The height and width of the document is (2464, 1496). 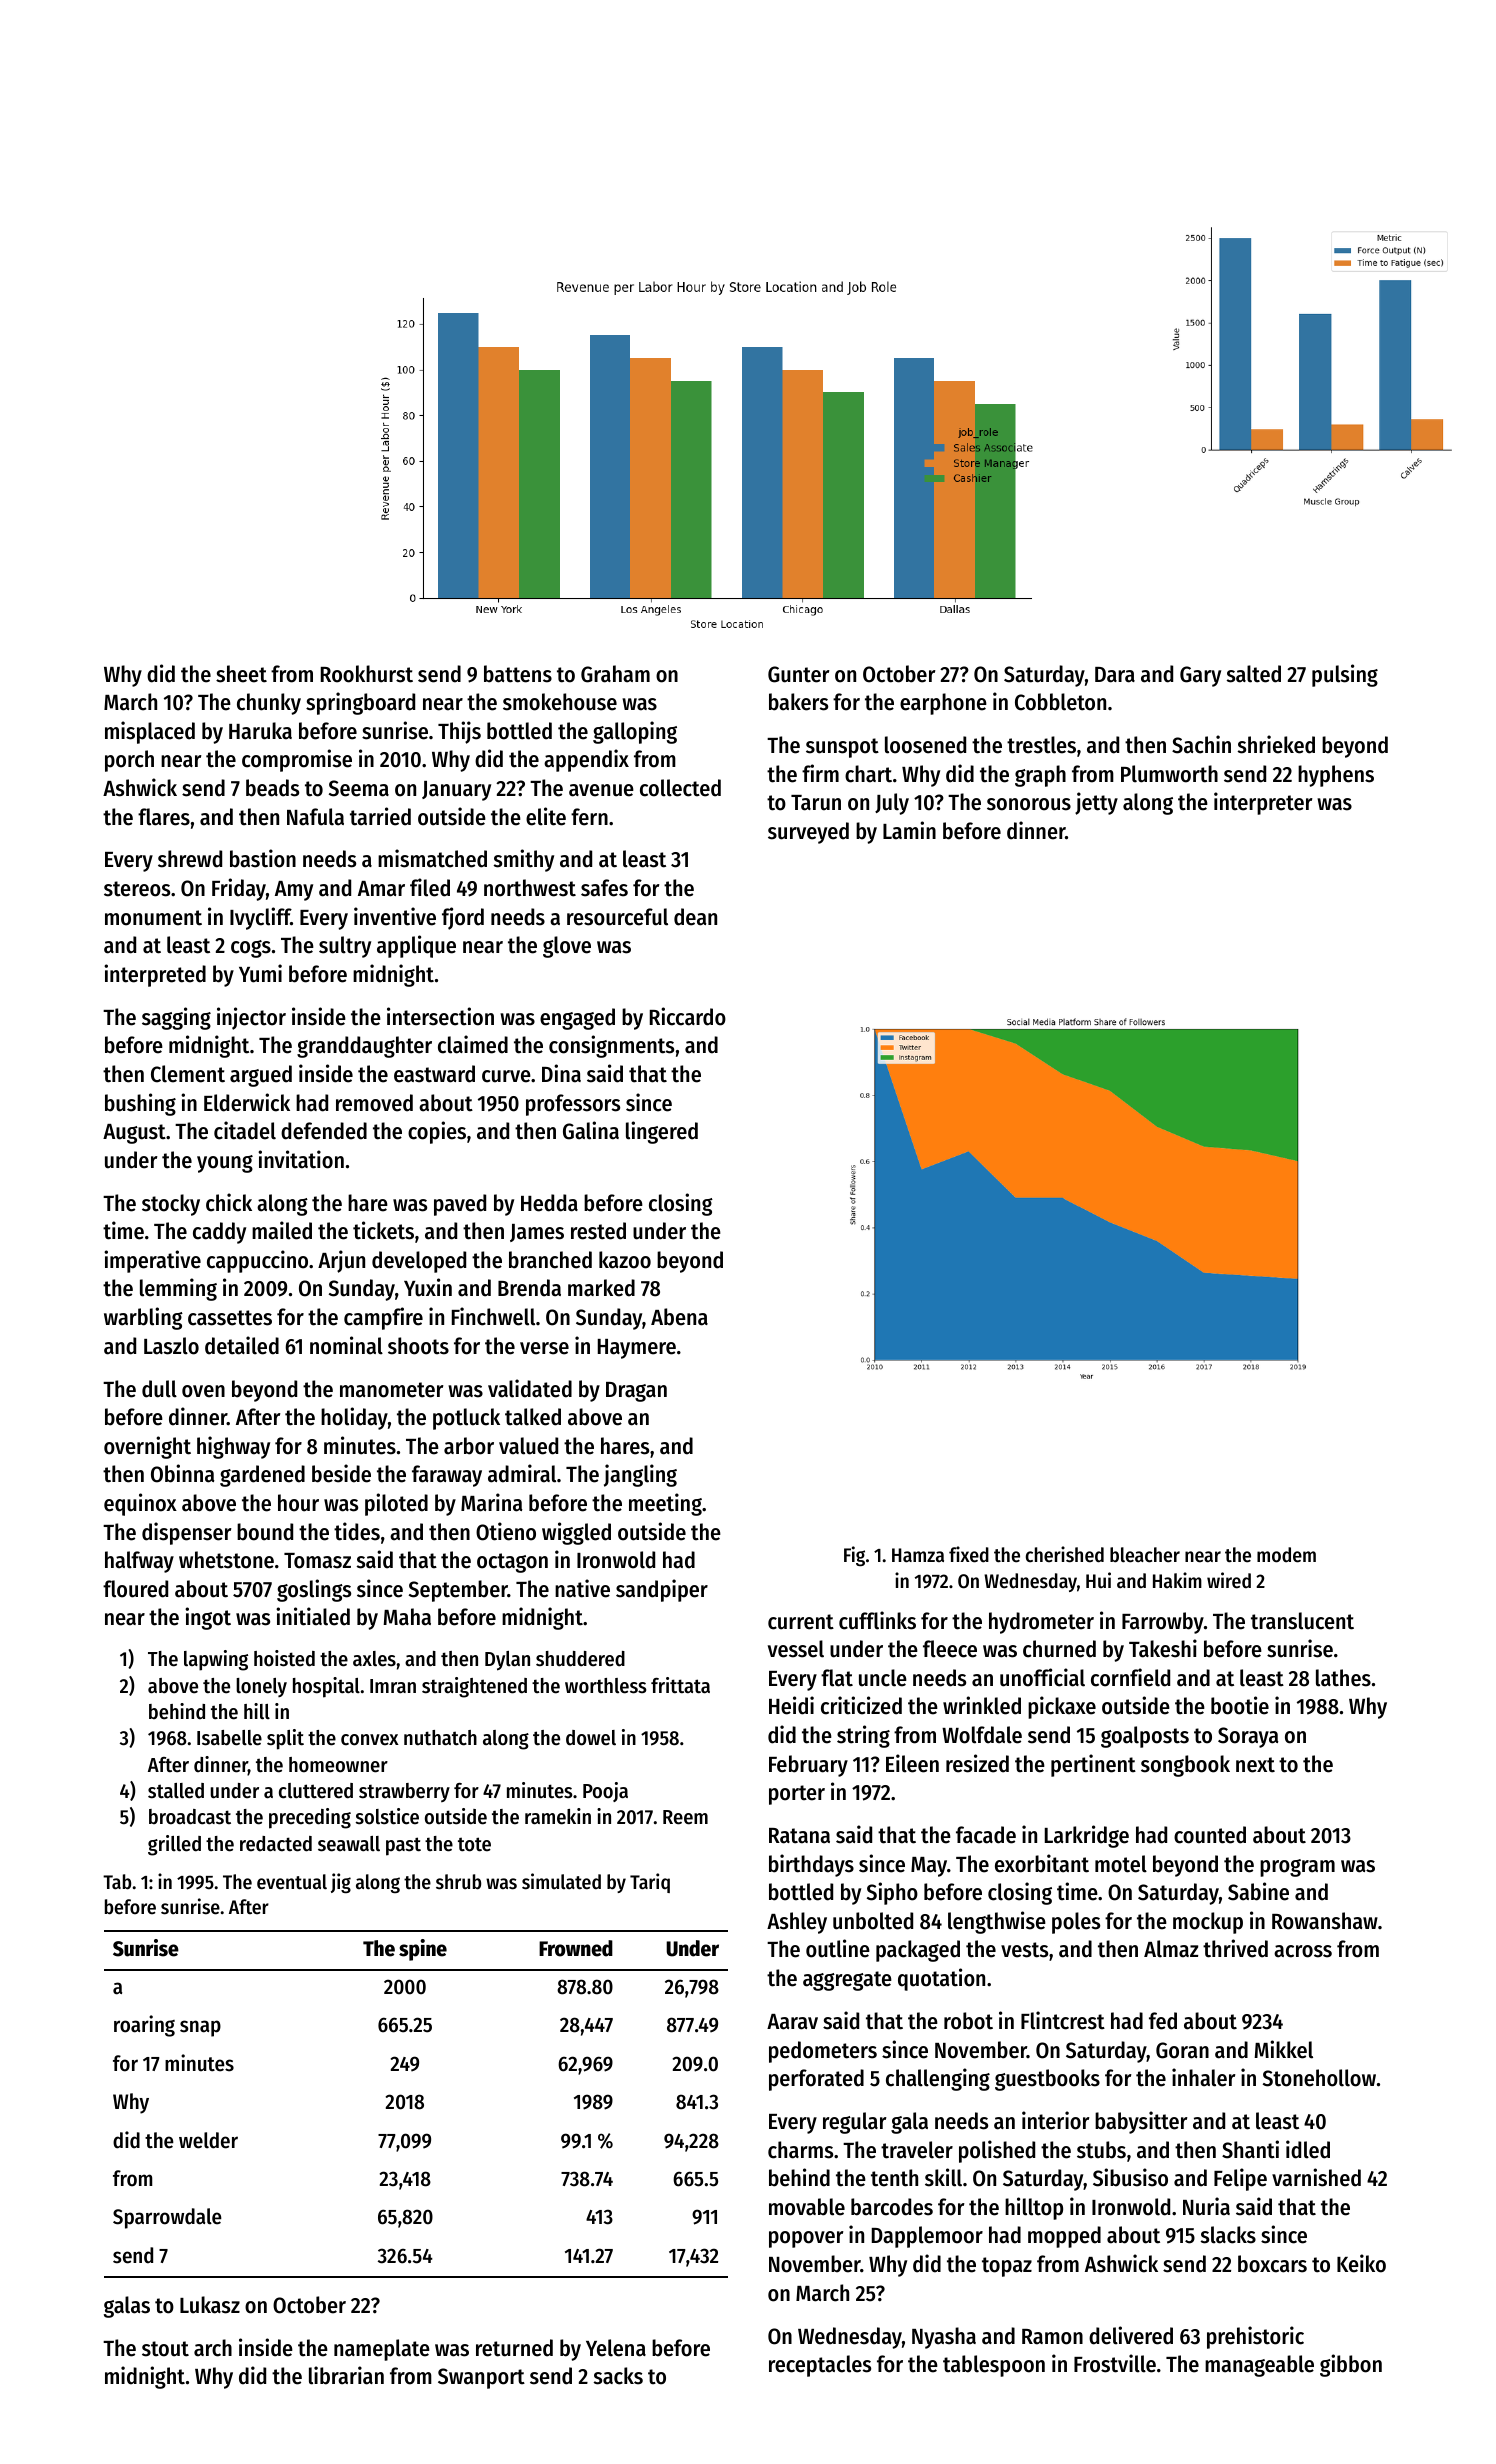 What do you see at coordinates (799, 674) in the document?
I see `Gunter` at bounding box center [799, 674].
